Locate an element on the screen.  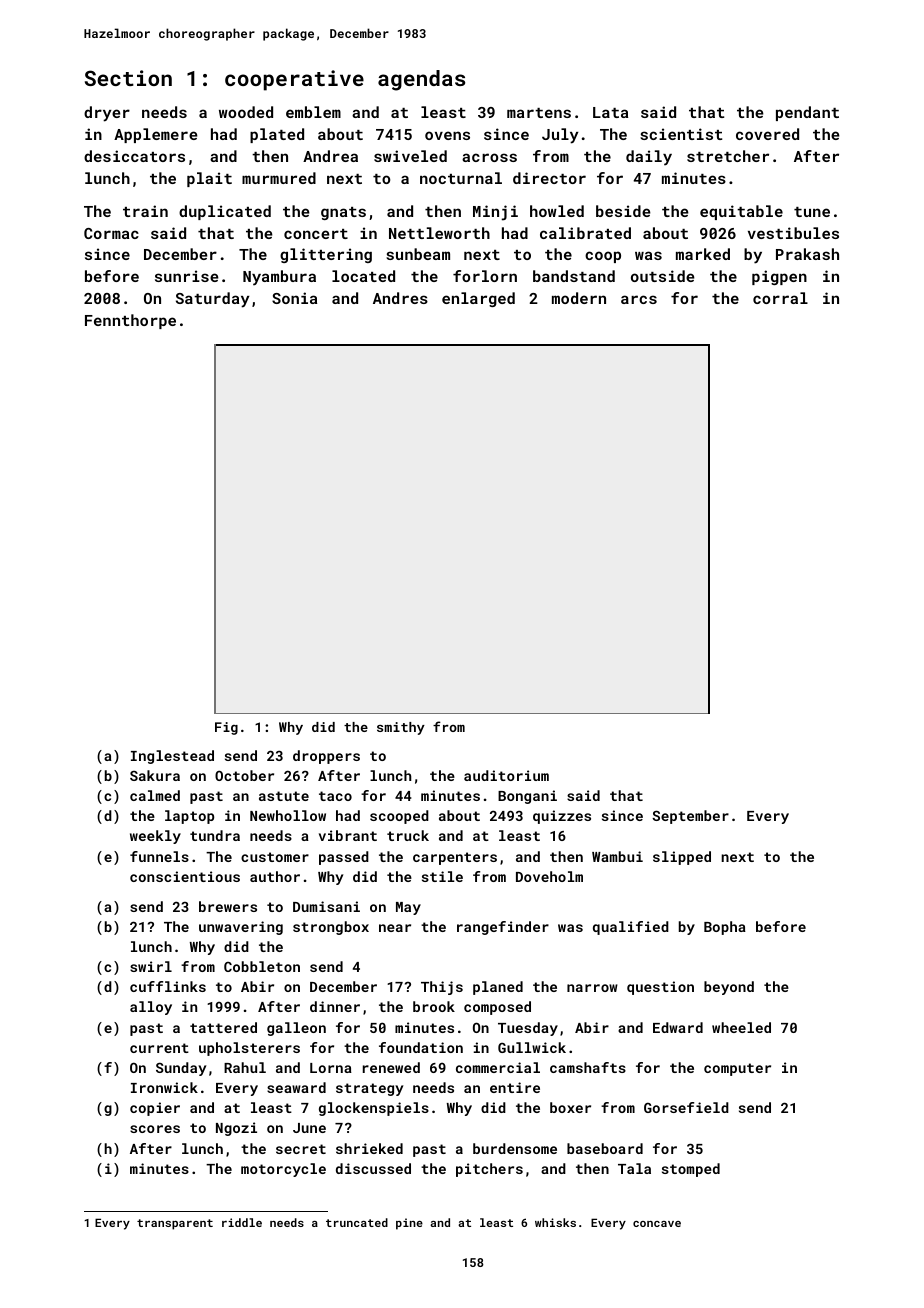
weekly is located at coordinates (155, 837).
